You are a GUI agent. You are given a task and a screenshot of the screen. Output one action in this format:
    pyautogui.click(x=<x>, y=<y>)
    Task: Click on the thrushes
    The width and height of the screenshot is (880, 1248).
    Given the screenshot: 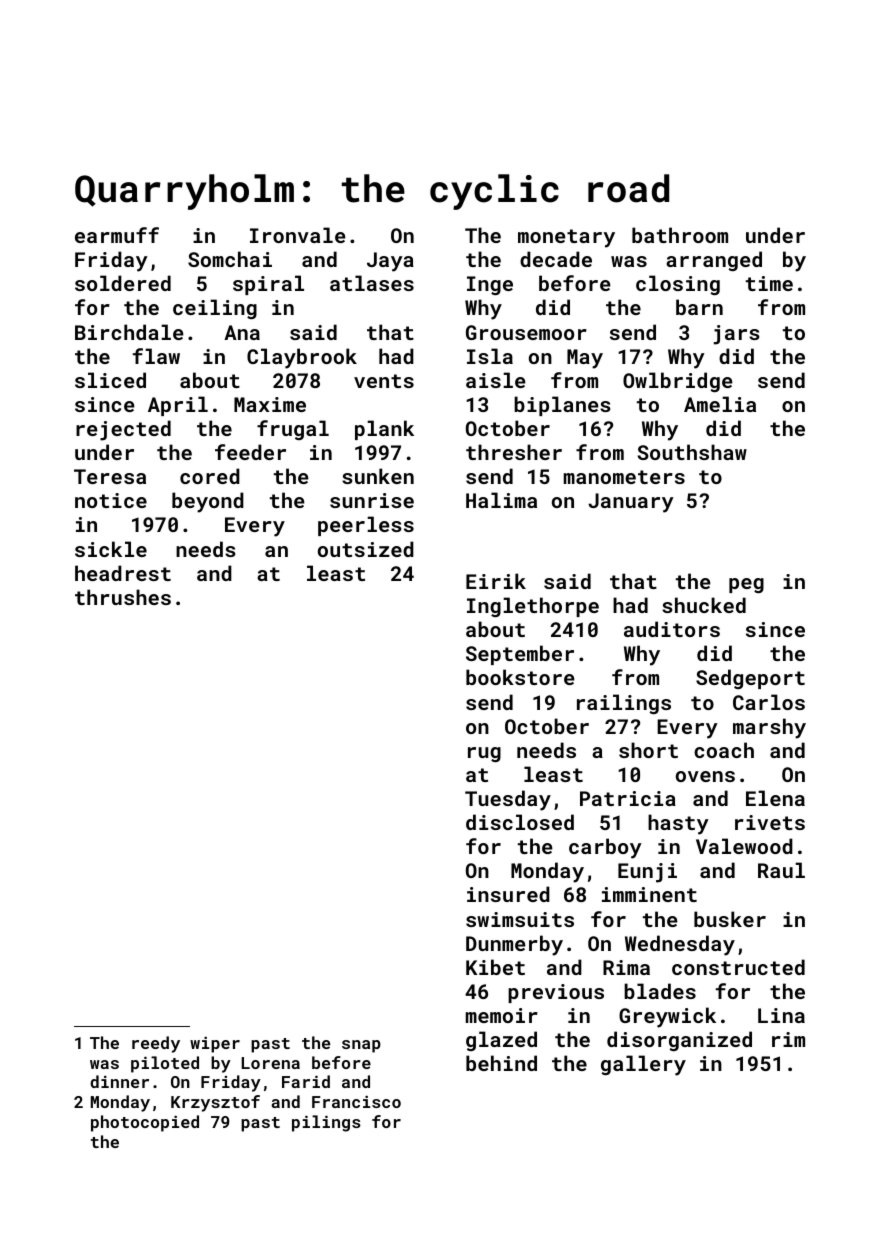 What is the action you would take?
    pyautogui.click(x=123, y=597)
